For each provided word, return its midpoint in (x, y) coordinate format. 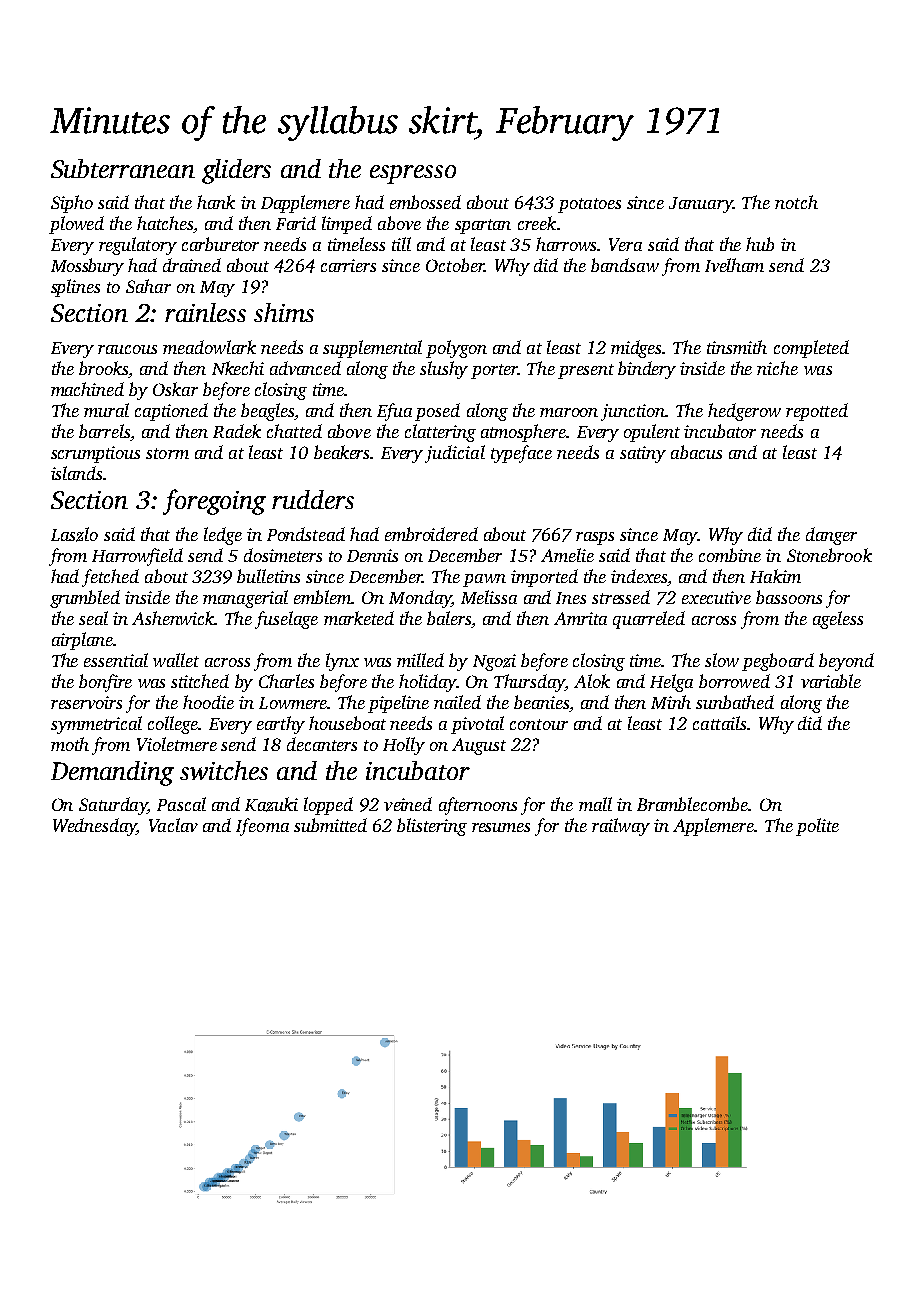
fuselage (286, 620)
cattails (719, 723)
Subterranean (123, 168)
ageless (838, 620)
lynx (342, 662)
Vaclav (173, 825)
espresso (413, 174)
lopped (328, 806)
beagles (267, 412)
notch (796, 202)
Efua (394, 412)
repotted (817, 412)
